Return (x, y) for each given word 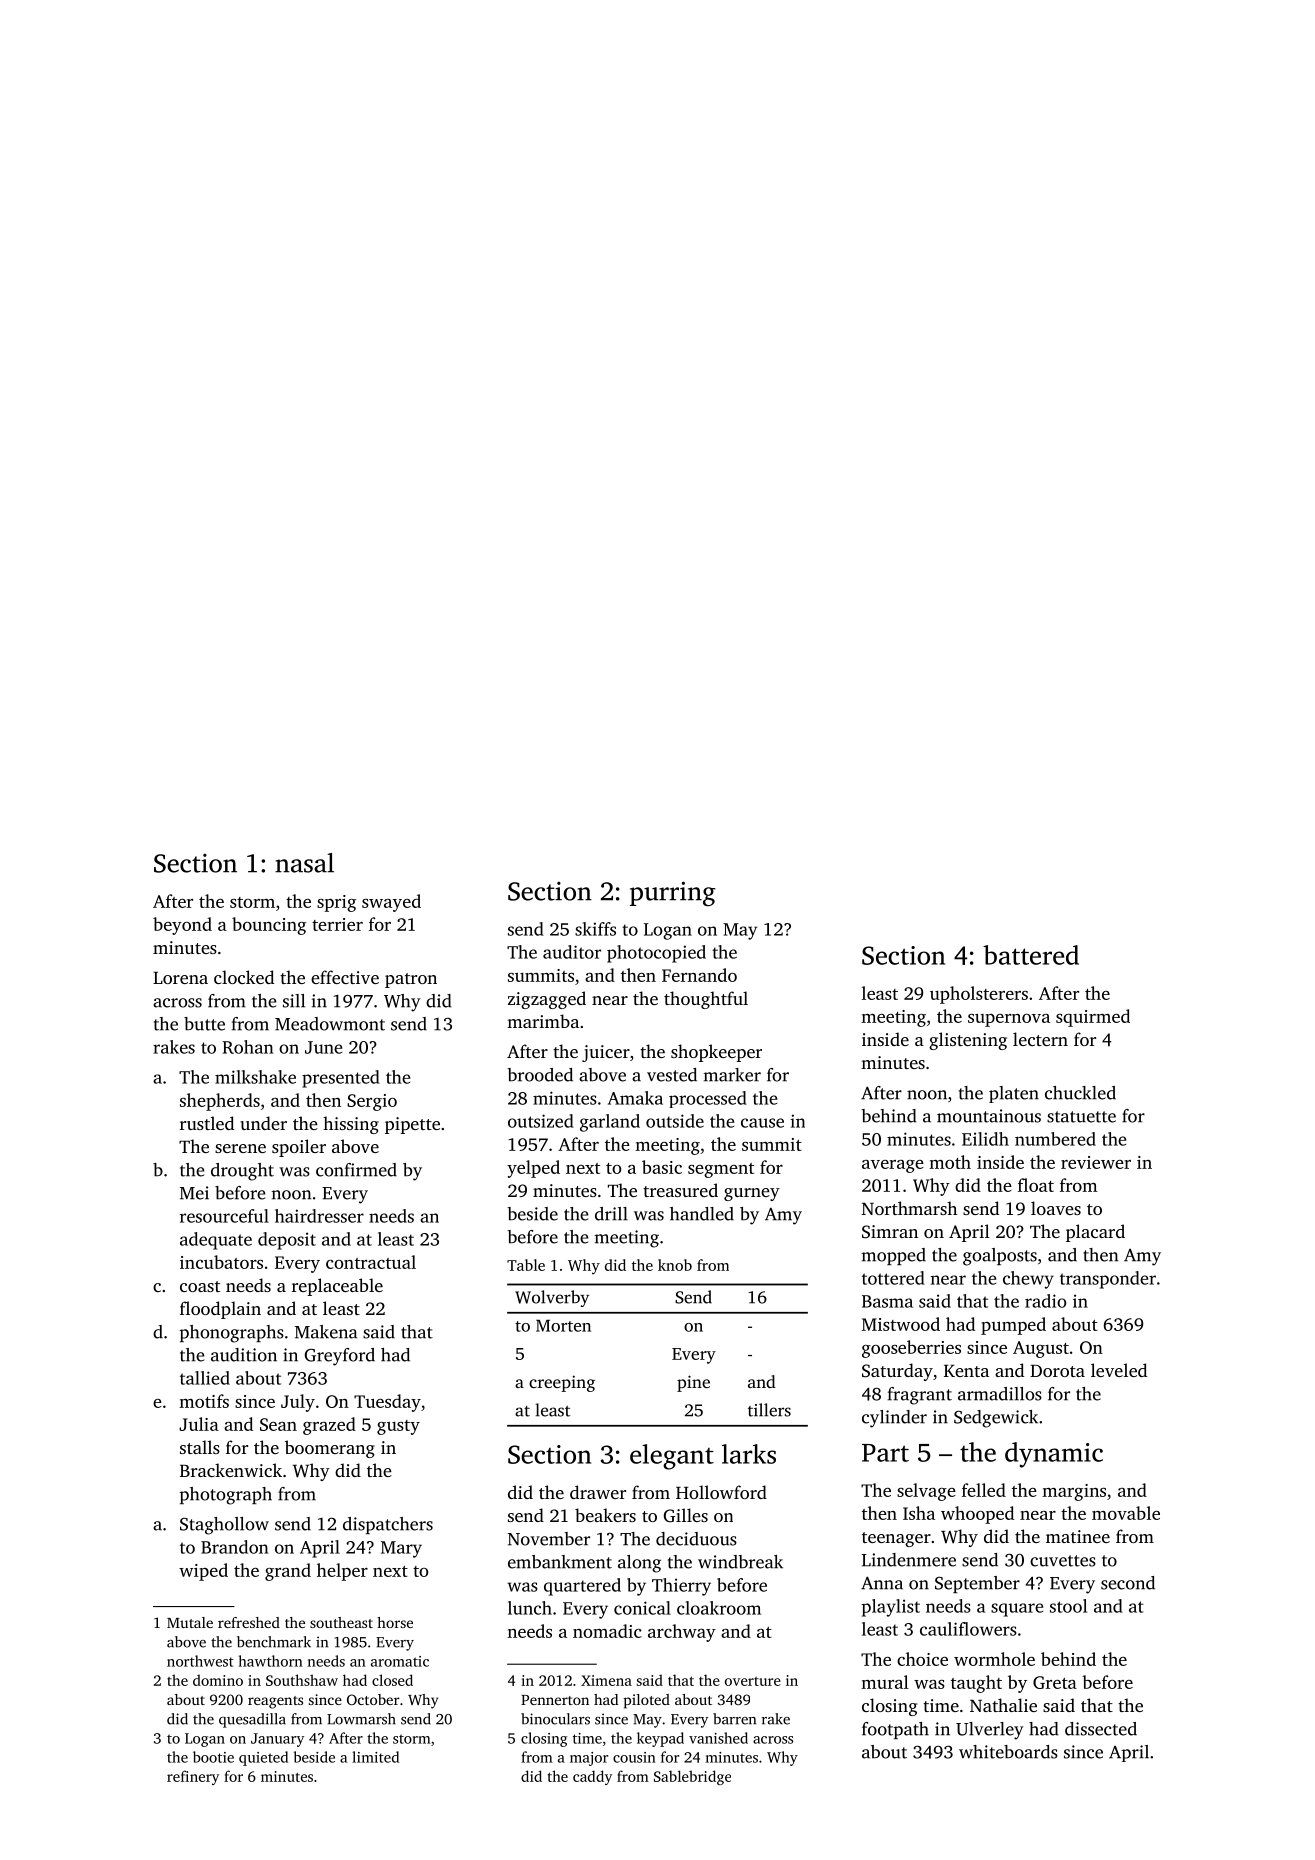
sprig (336, 903)
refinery (193, 1777)
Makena (326, 1332)
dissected (1101, 1729)
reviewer (1096, 1162)
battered (1031, 955)
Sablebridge (692, 1777)
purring (673, 893)
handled (702, 1214)
